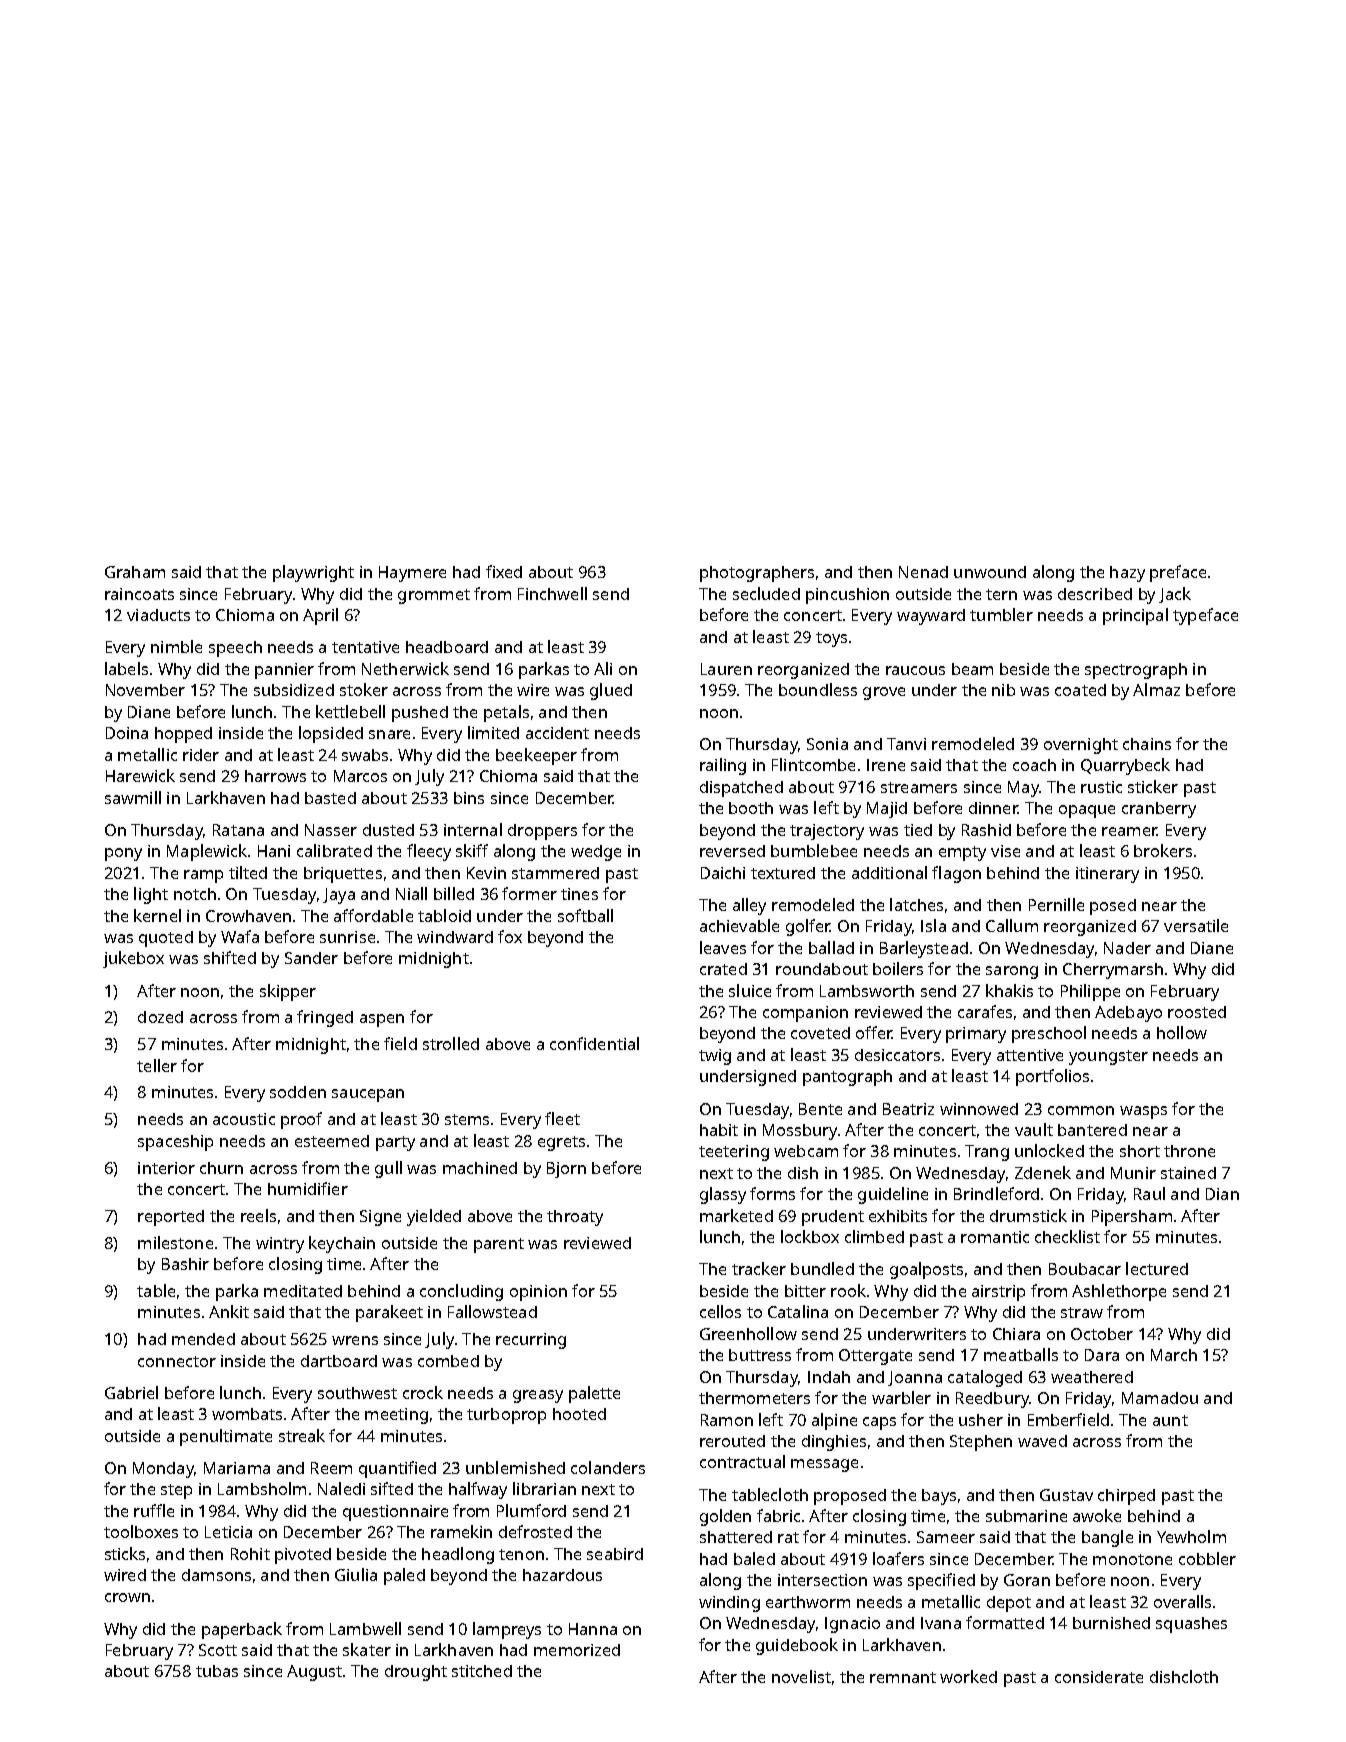 The width and height of the screenshot is (1346, 1742). Describe the element at coordinates (313, 573) in the screenshot. I see `playwright` at that location.
